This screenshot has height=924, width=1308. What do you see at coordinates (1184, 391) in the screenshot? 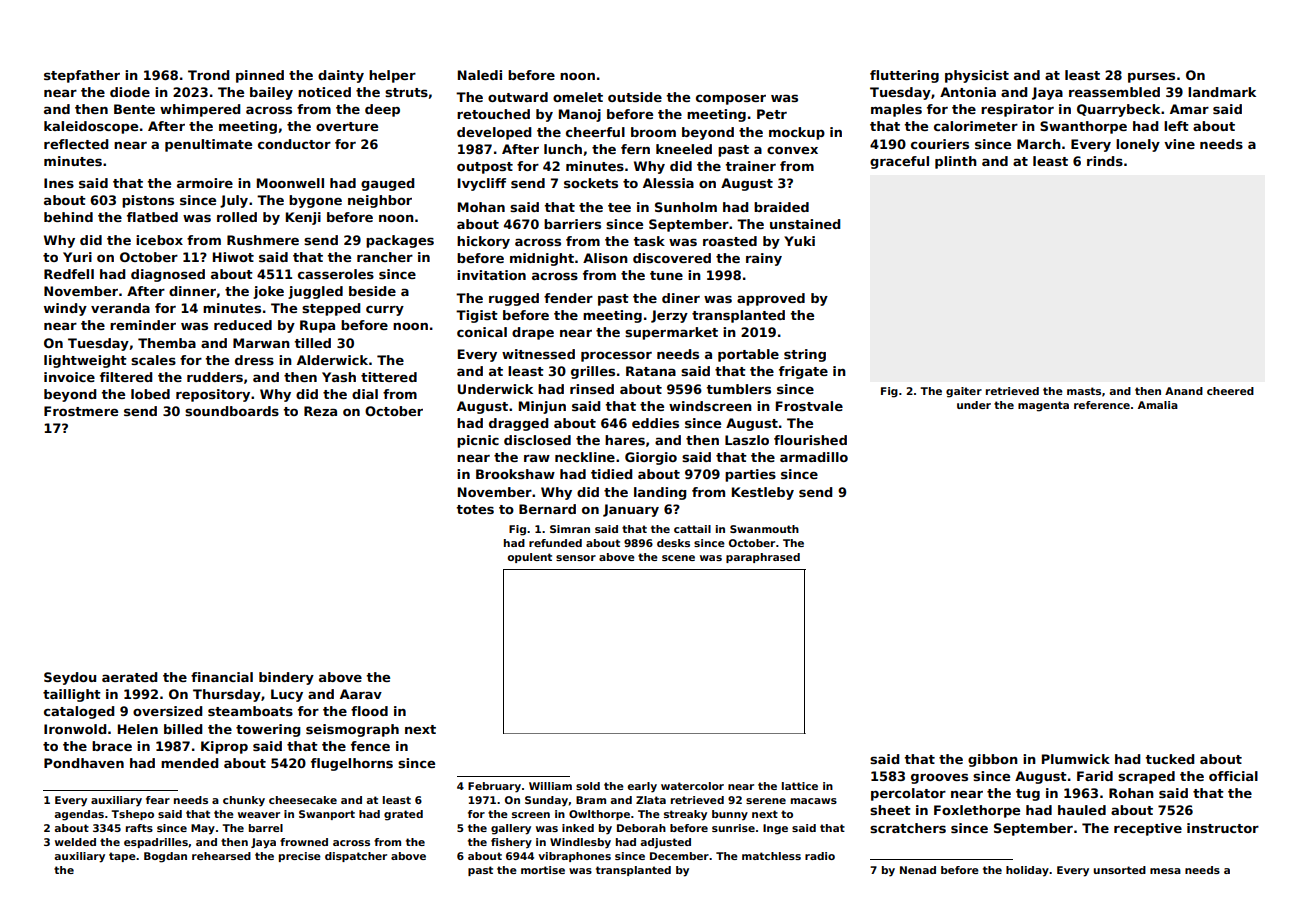
I see `Anand` at bounding box center [1184, 391].
